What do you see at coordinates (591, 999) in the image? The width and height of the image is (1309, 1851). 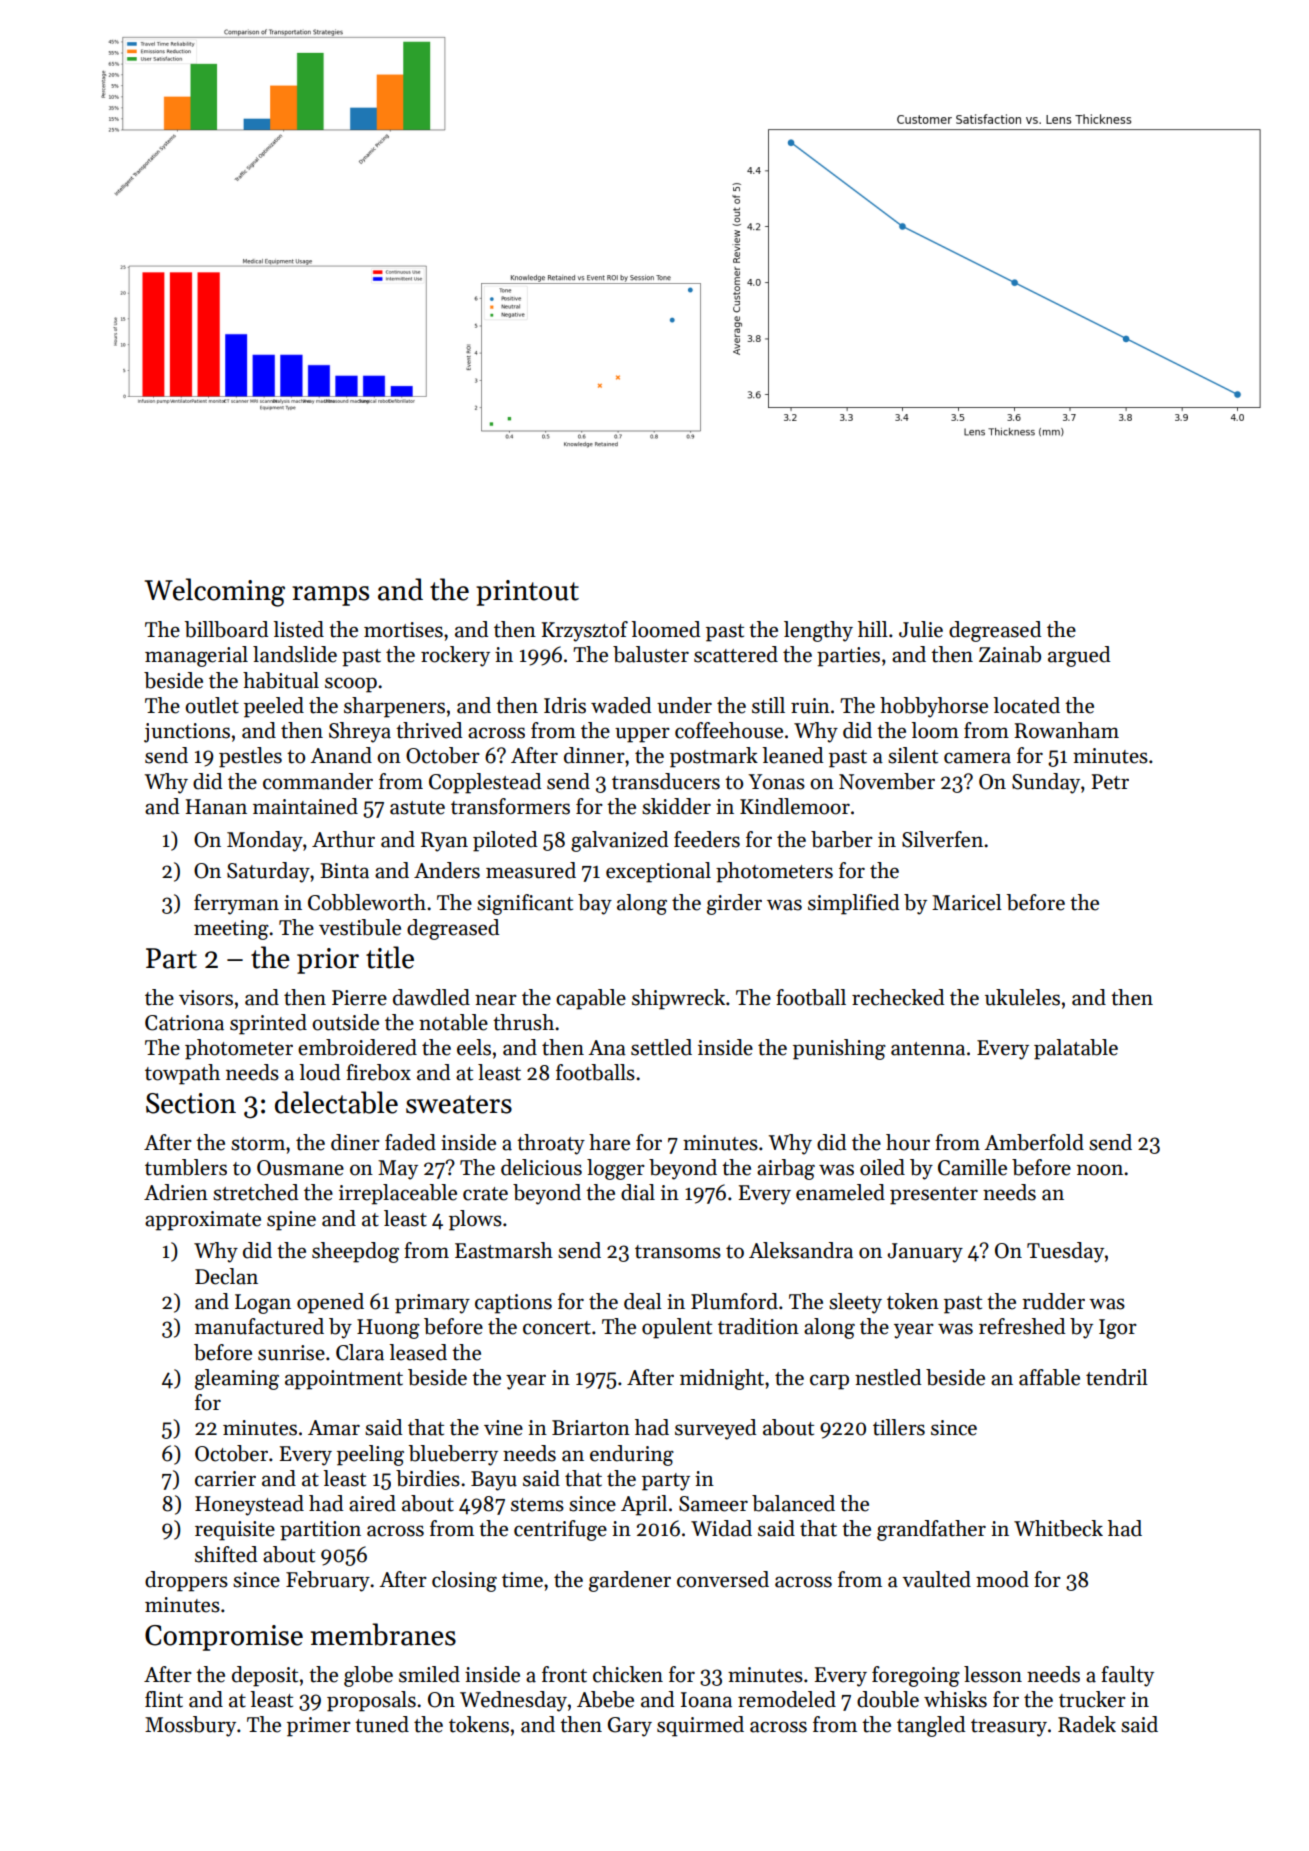 I see `capable` at bounding box center [591, 999].
